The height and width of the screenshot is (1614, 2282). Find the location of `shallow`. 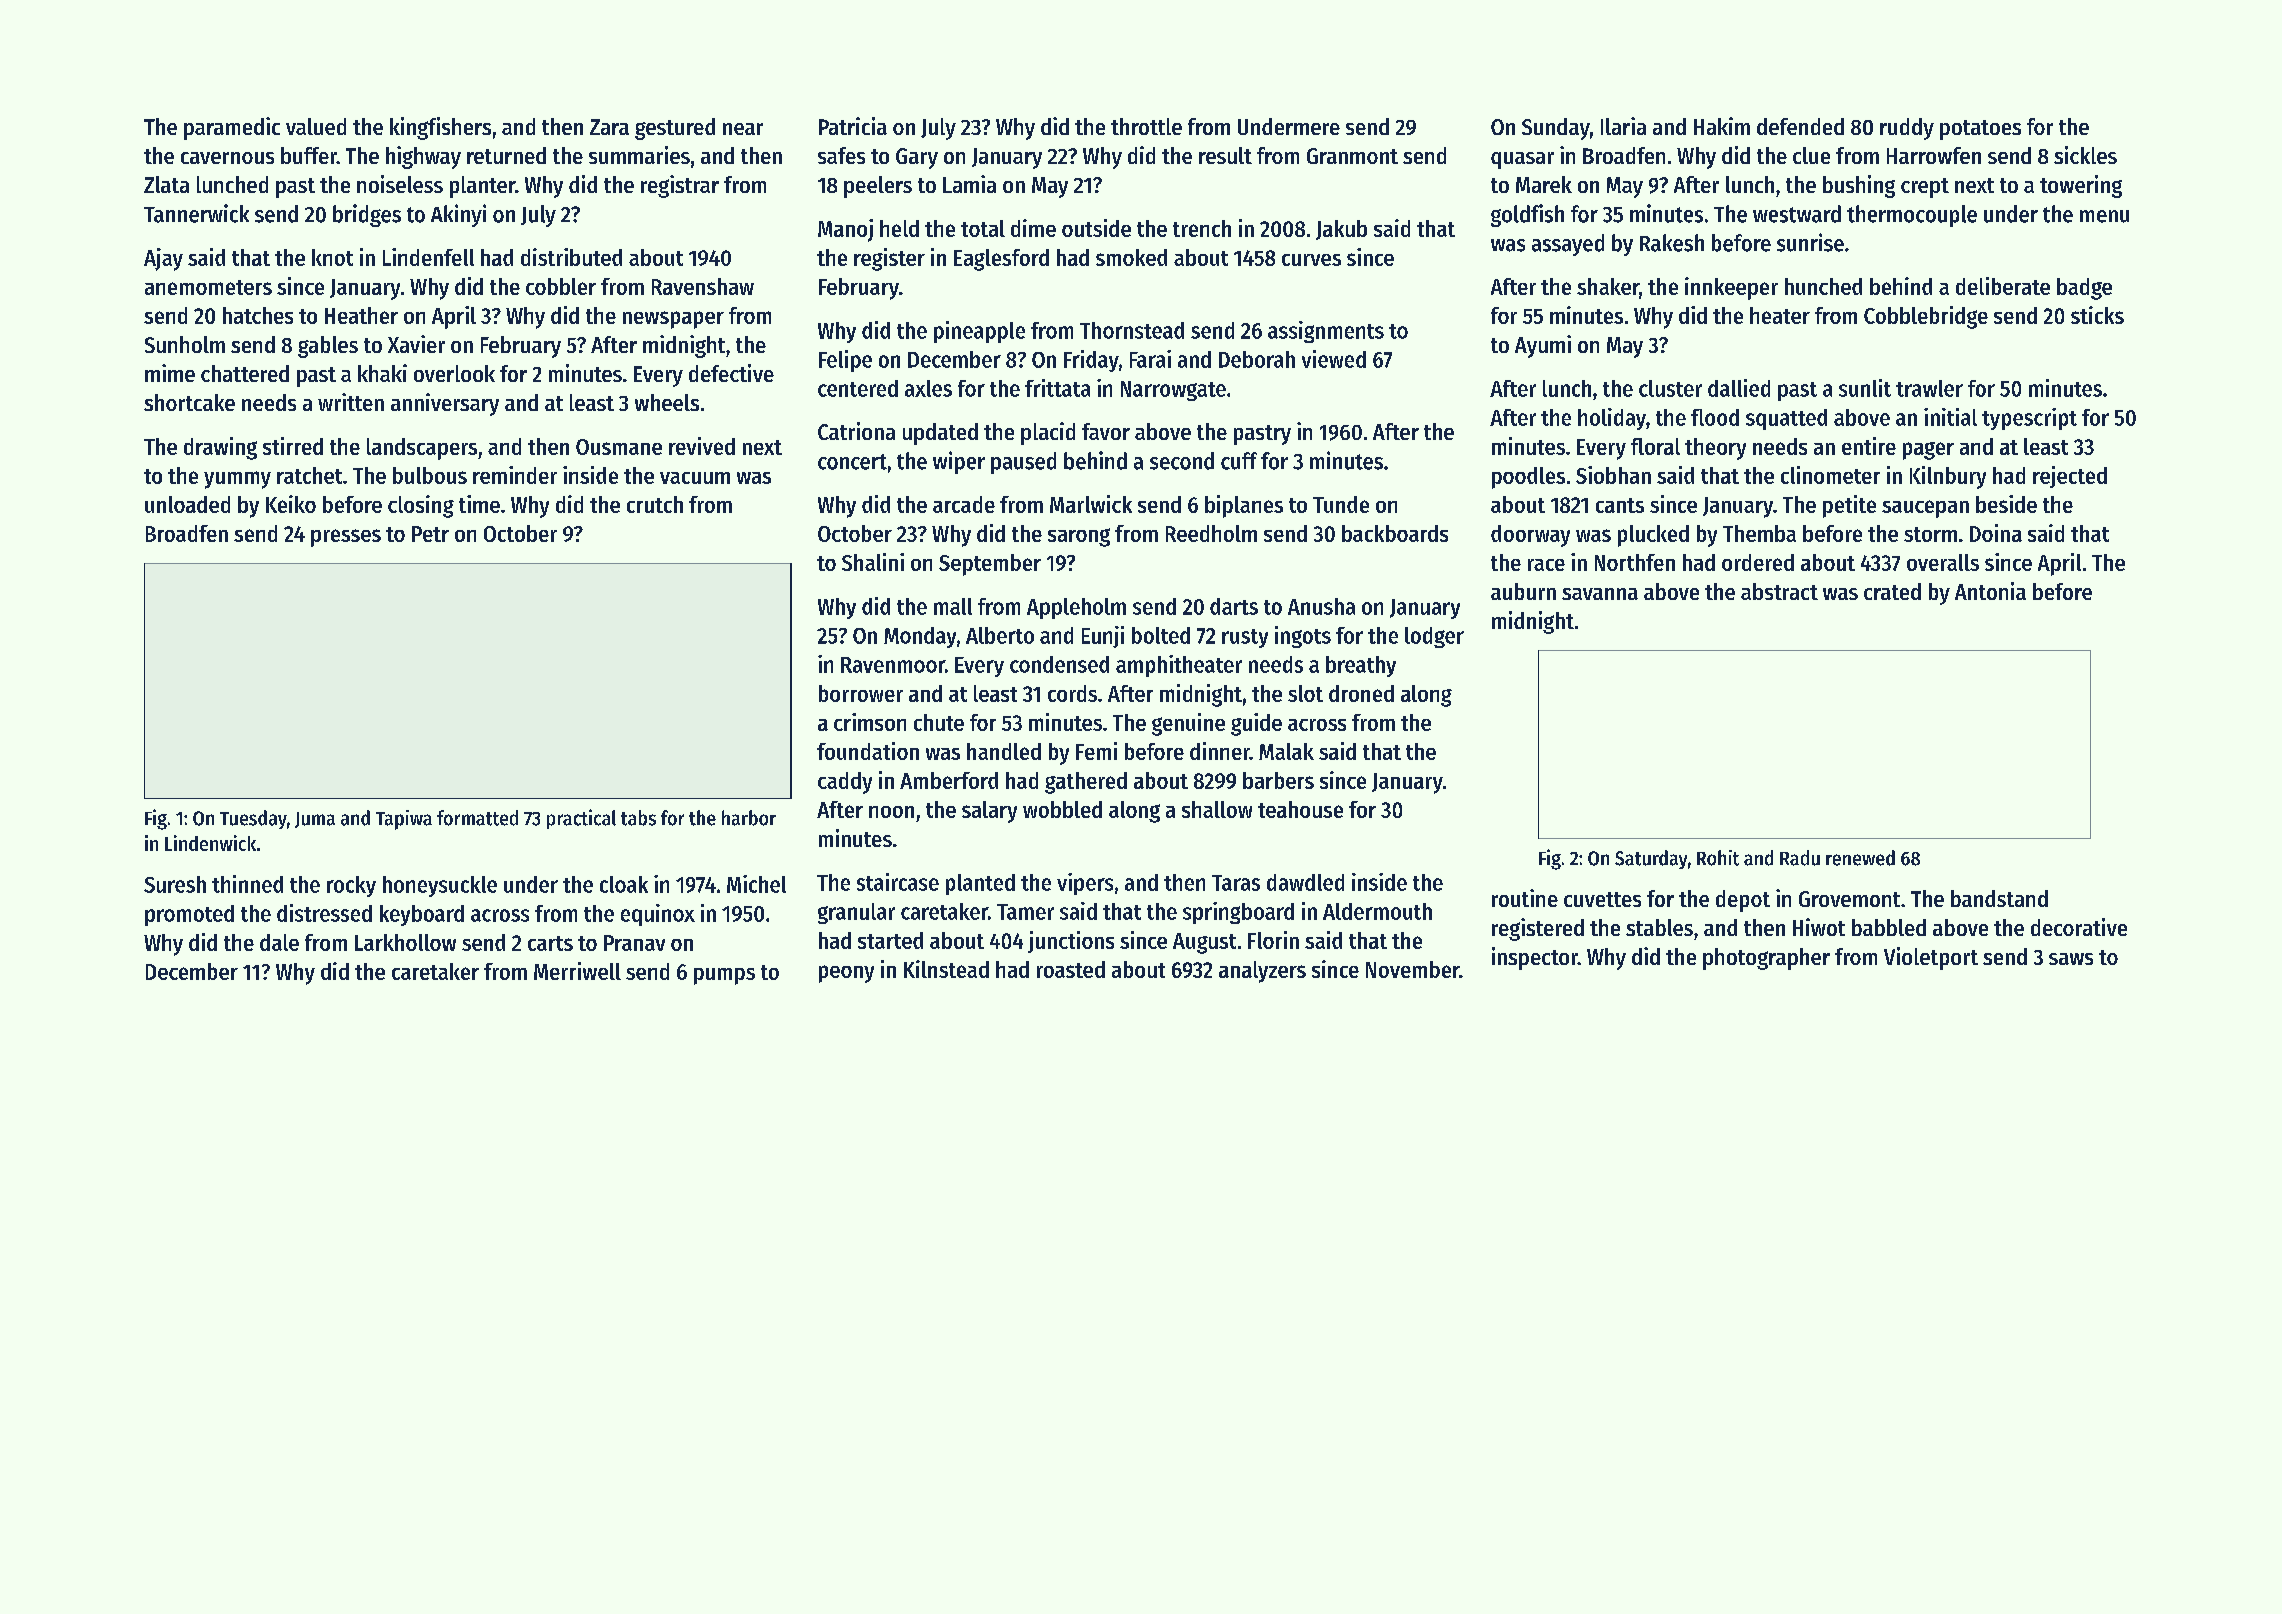

shallow is located at coordinates (1217, 809).
